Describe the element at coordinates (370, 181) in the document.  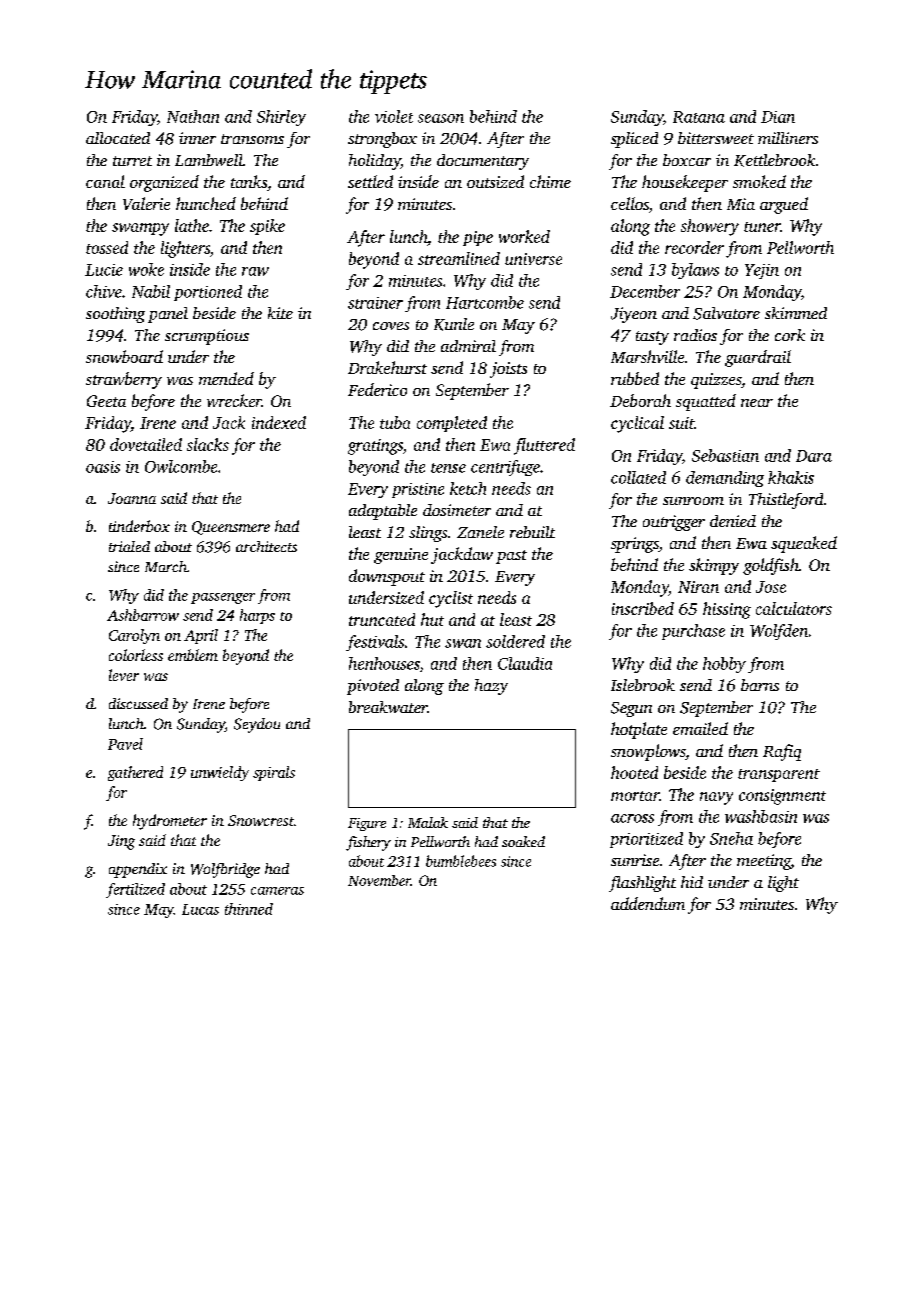
I see `settled` at that location.
